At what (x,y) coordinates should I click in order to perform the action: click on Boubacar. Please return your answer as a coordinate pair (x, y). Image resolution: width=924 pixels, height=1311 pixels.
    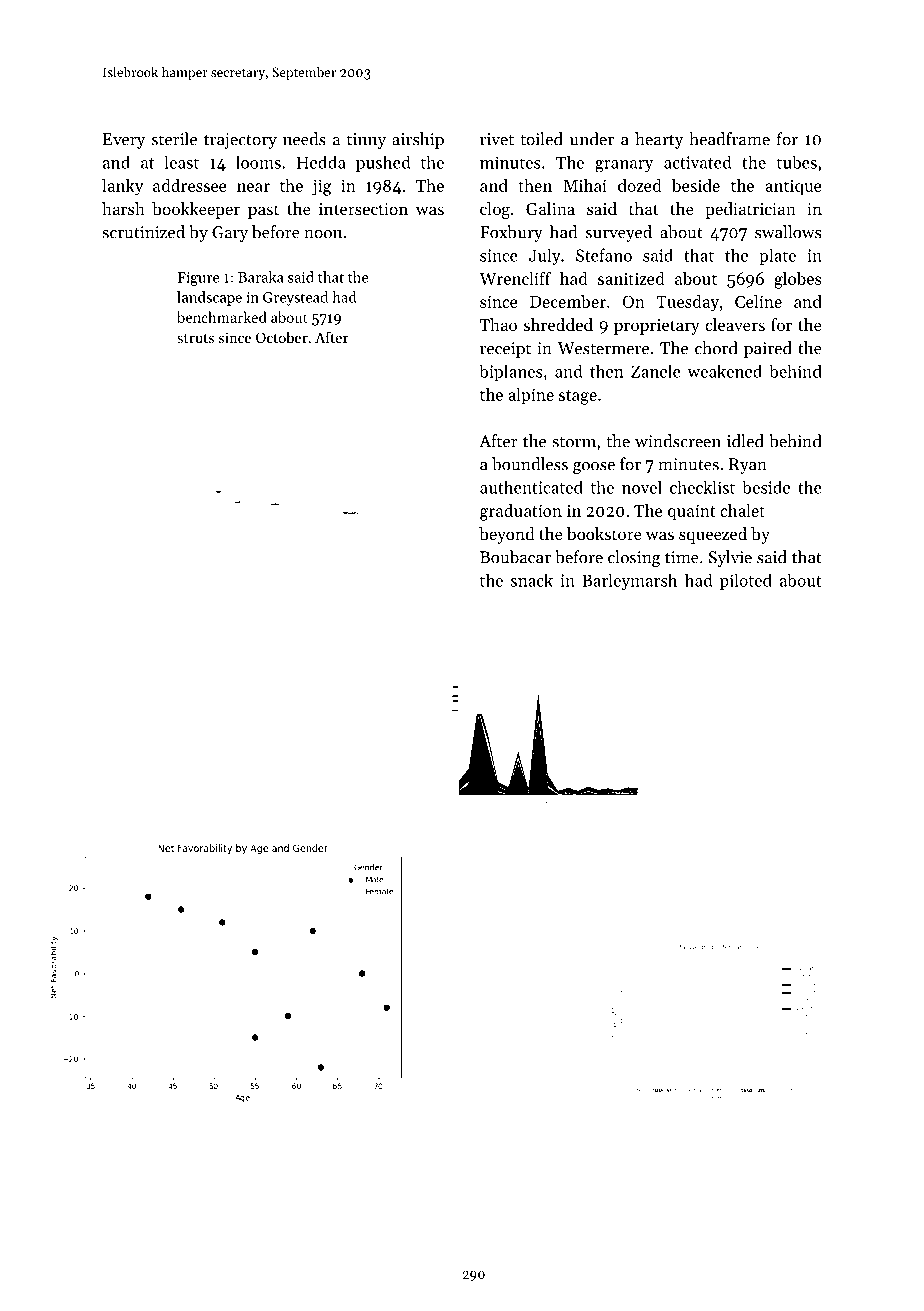
    Looking at the image, I should click on (515, 557).
